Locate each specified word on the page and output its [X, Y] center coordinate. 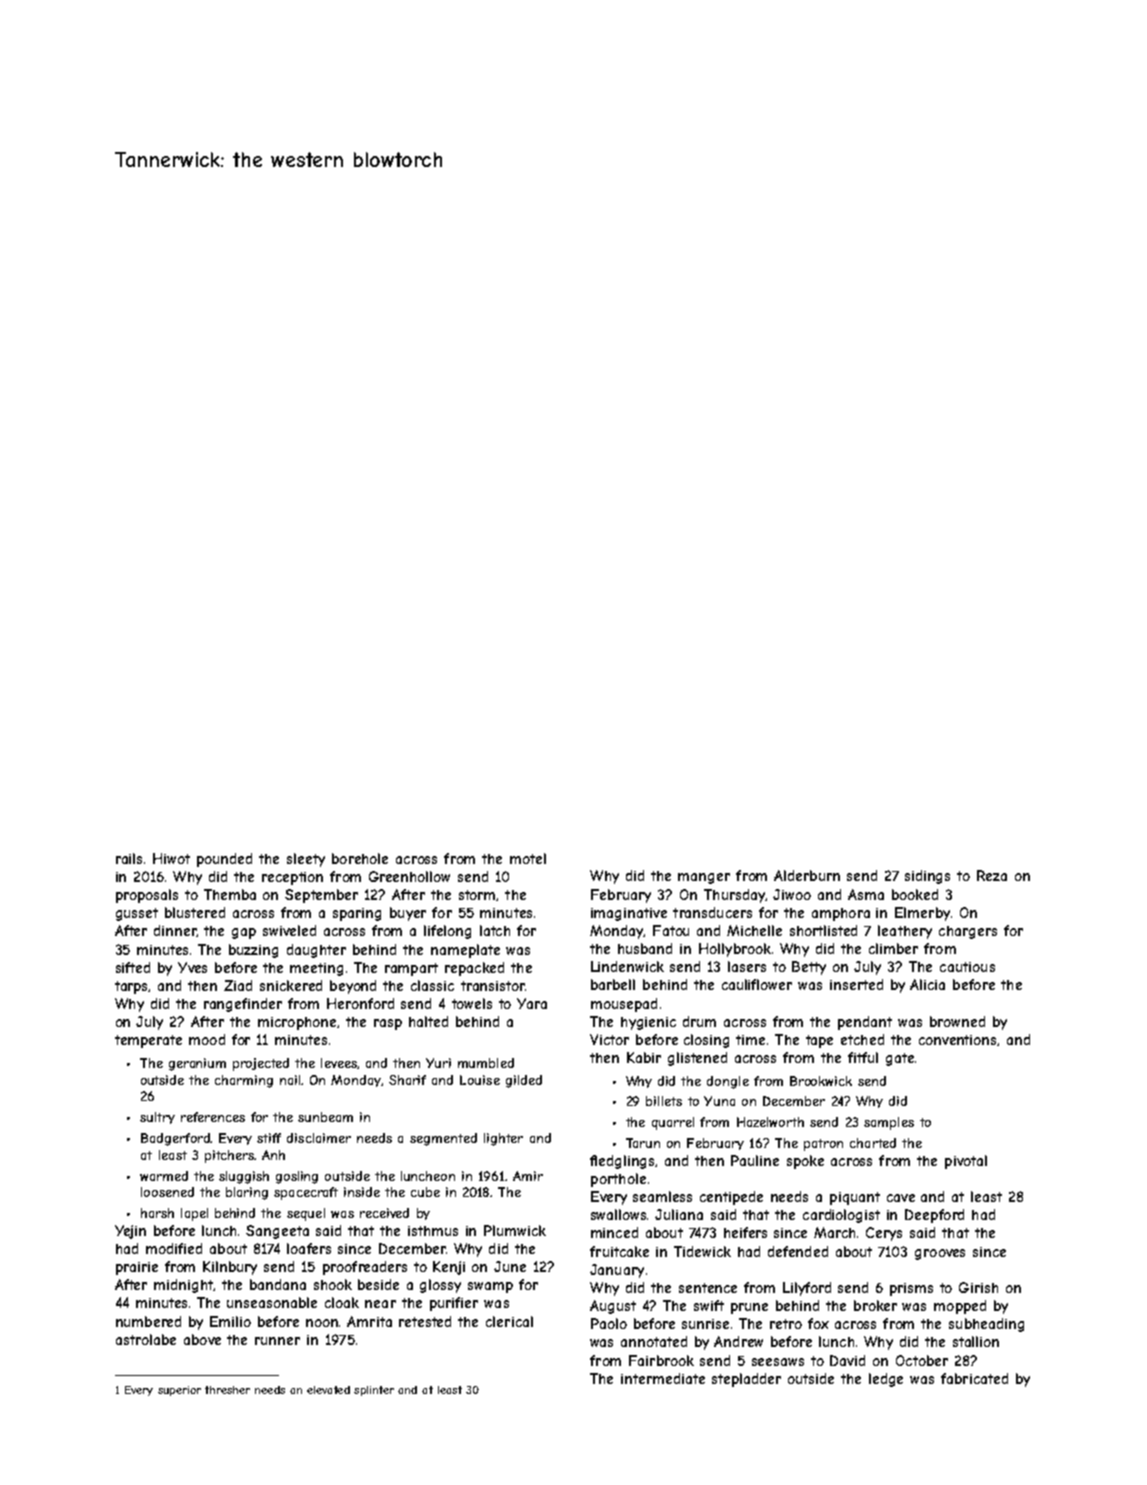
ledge [886, 1380]
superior [179, 1391]
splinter [374, 1391]
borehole [360, 858]
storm [477, 895]
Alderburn [807, 875]
